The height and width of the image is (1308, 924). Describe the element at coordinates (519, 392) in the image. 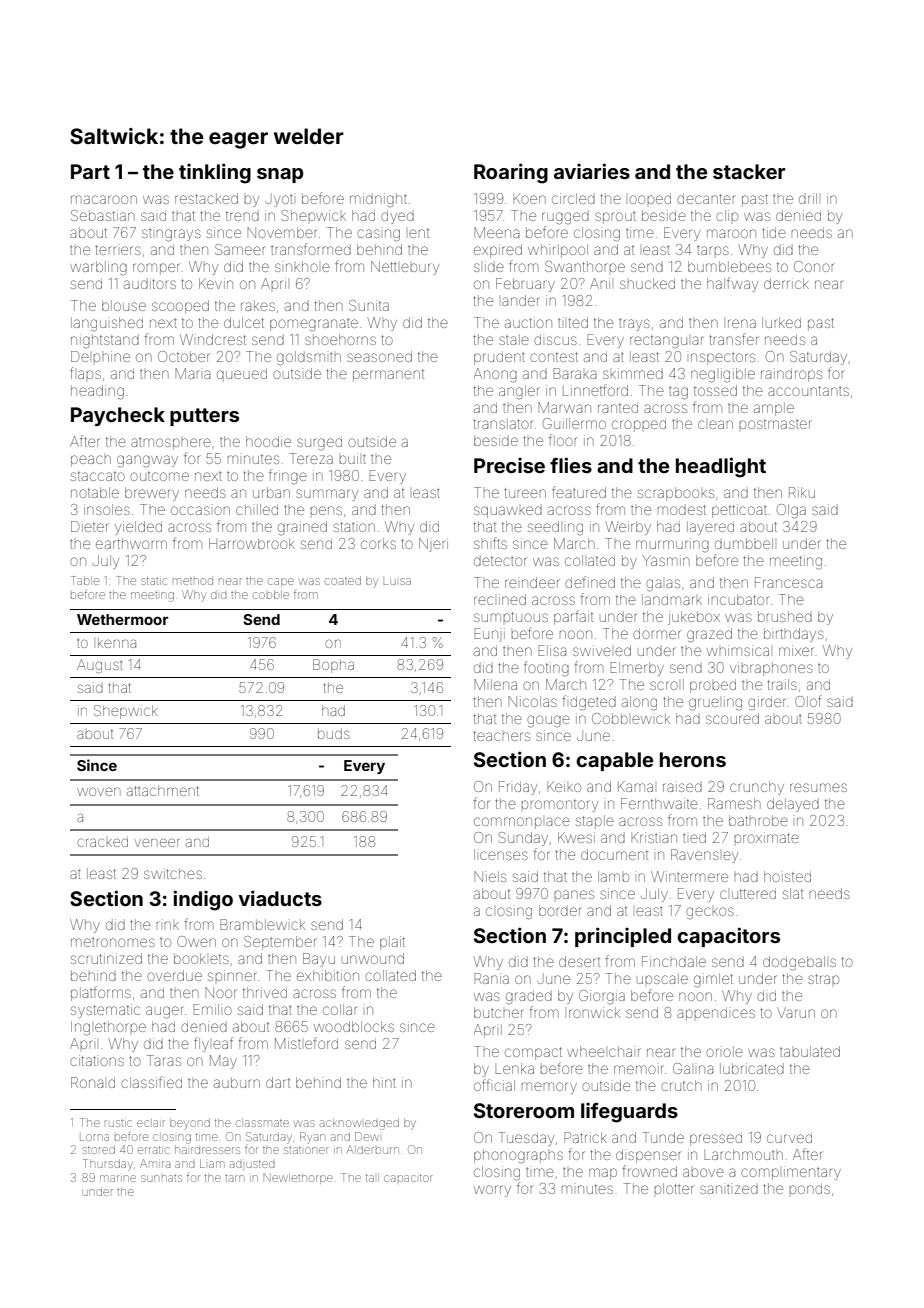

I see `angler` at that location.
